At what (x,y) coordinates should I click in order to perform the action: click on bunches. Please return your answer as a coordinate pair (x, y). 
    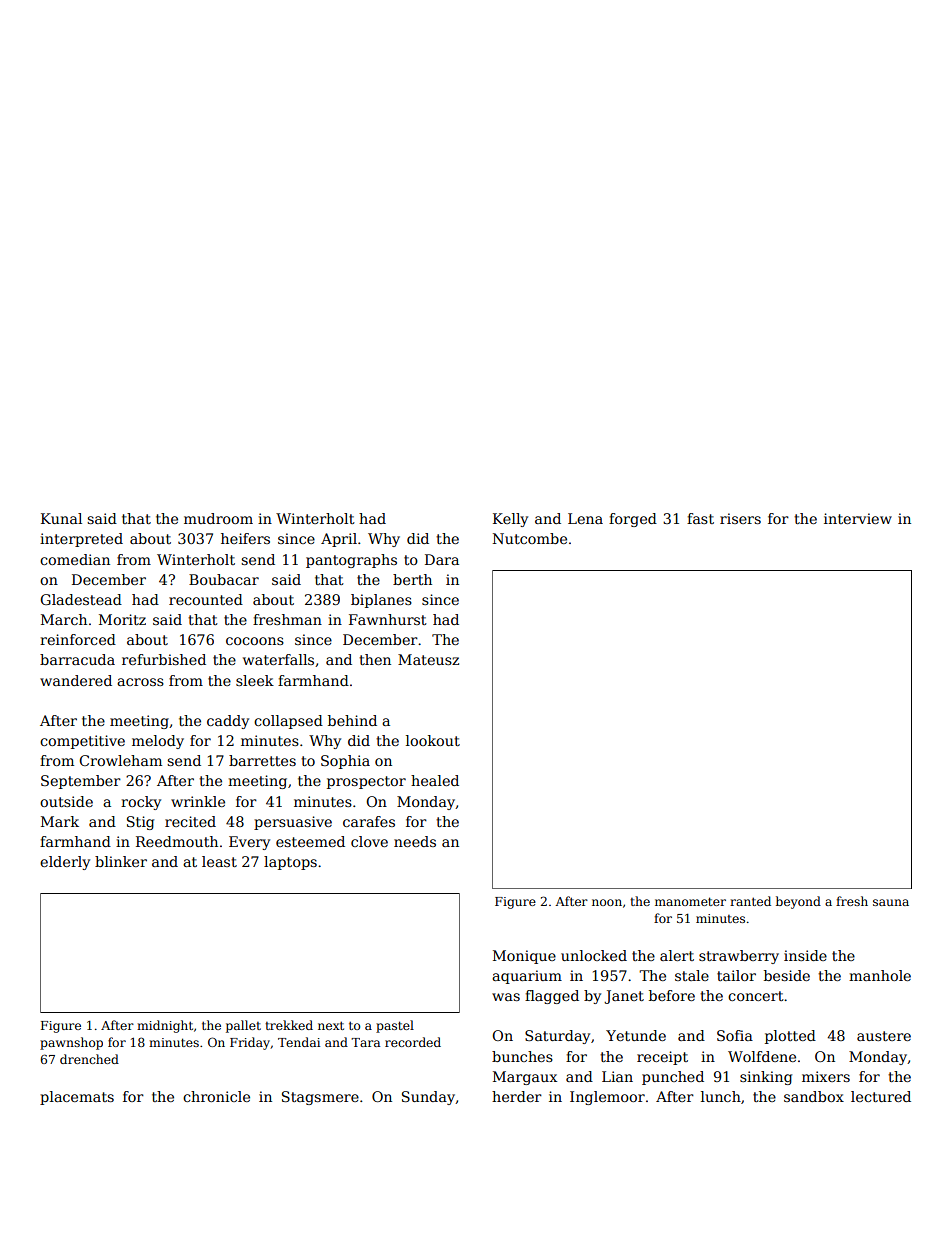
    Looking at the image, I should click on (522, 1056).
